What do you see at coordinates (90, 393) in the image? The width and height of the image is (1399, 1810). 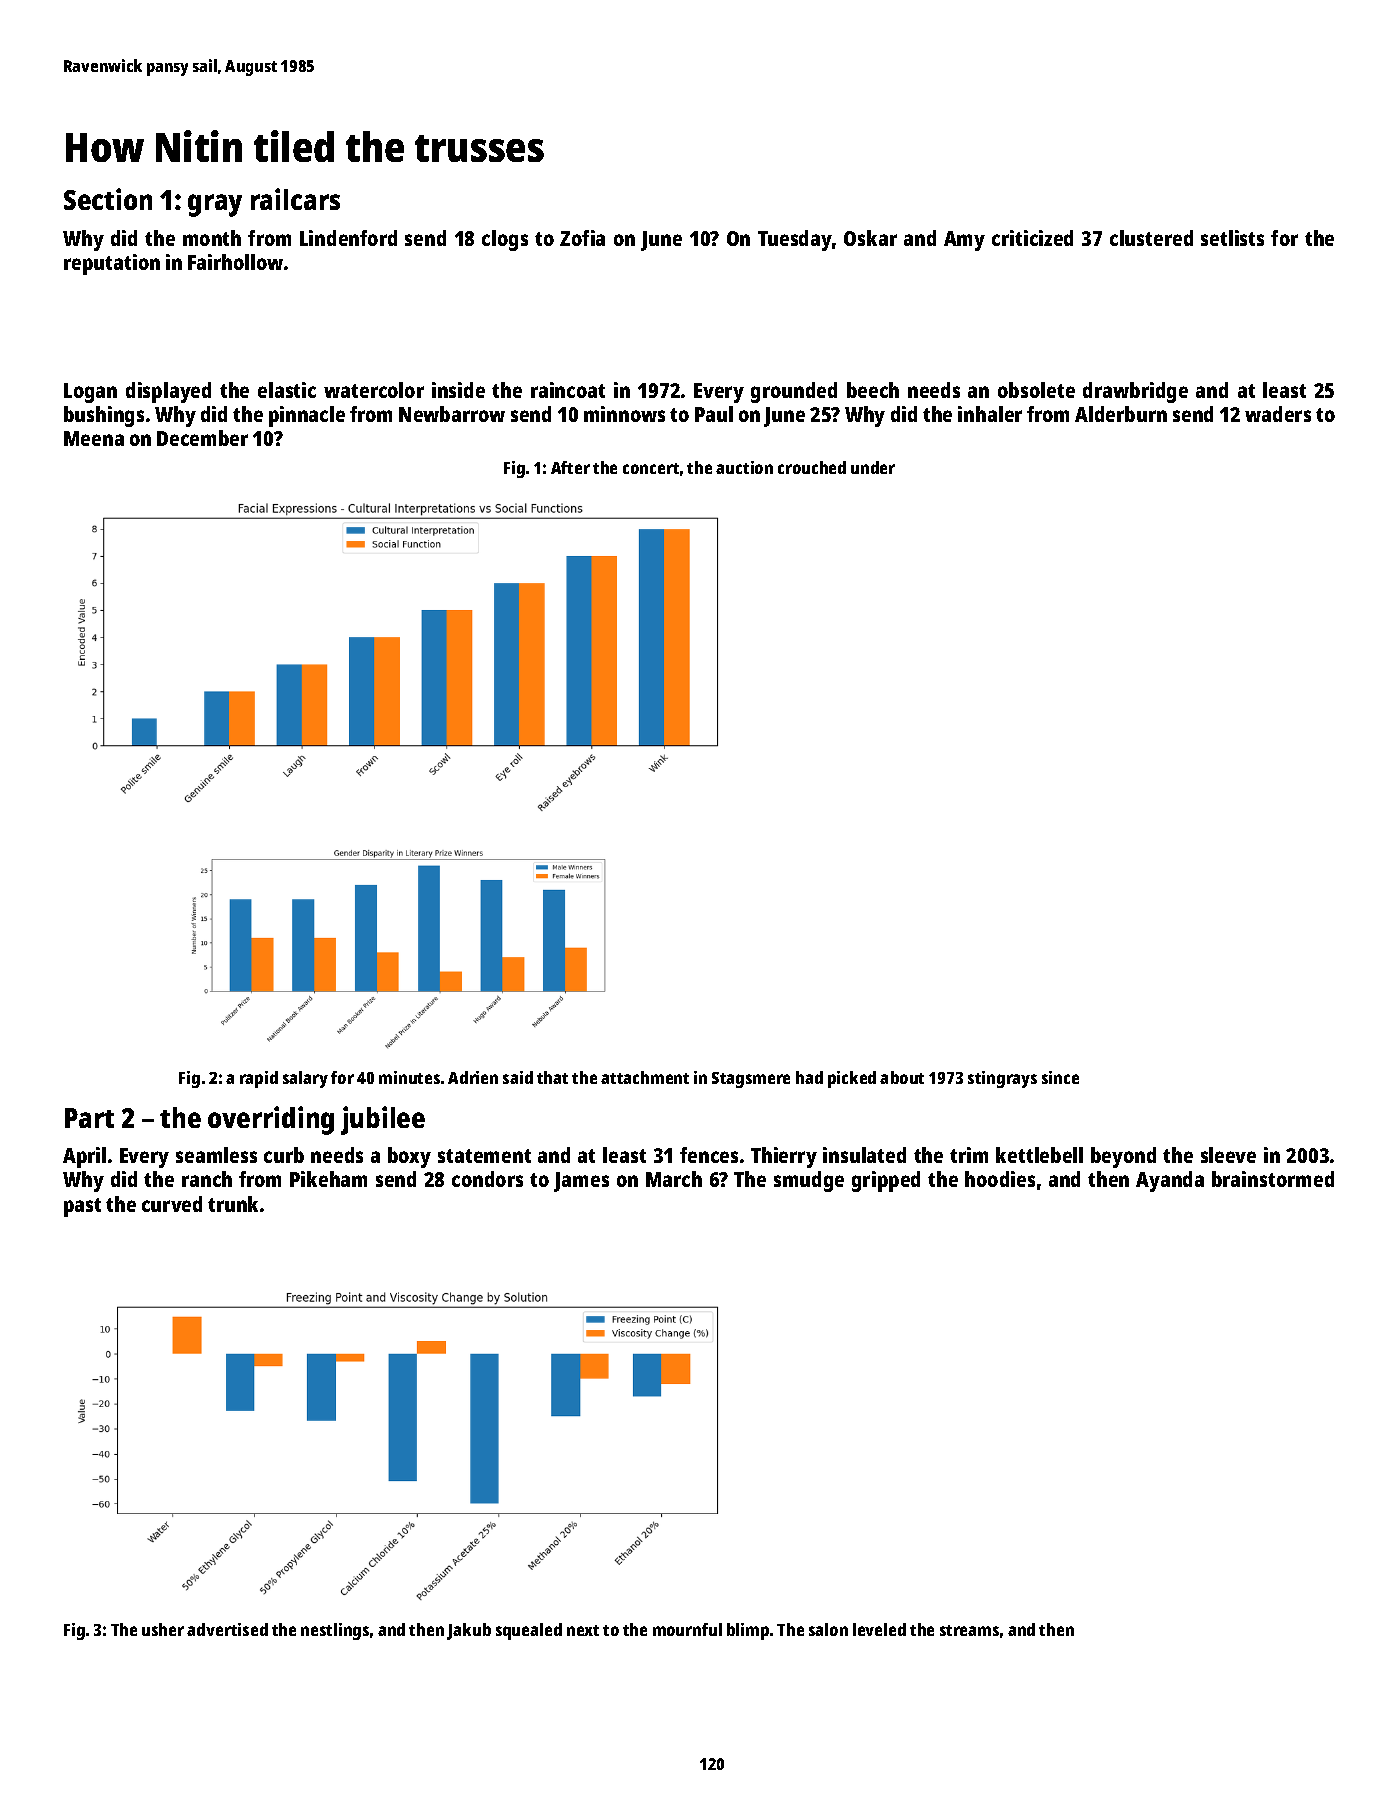 I see `Logan` at bounding box center [90, 393].
